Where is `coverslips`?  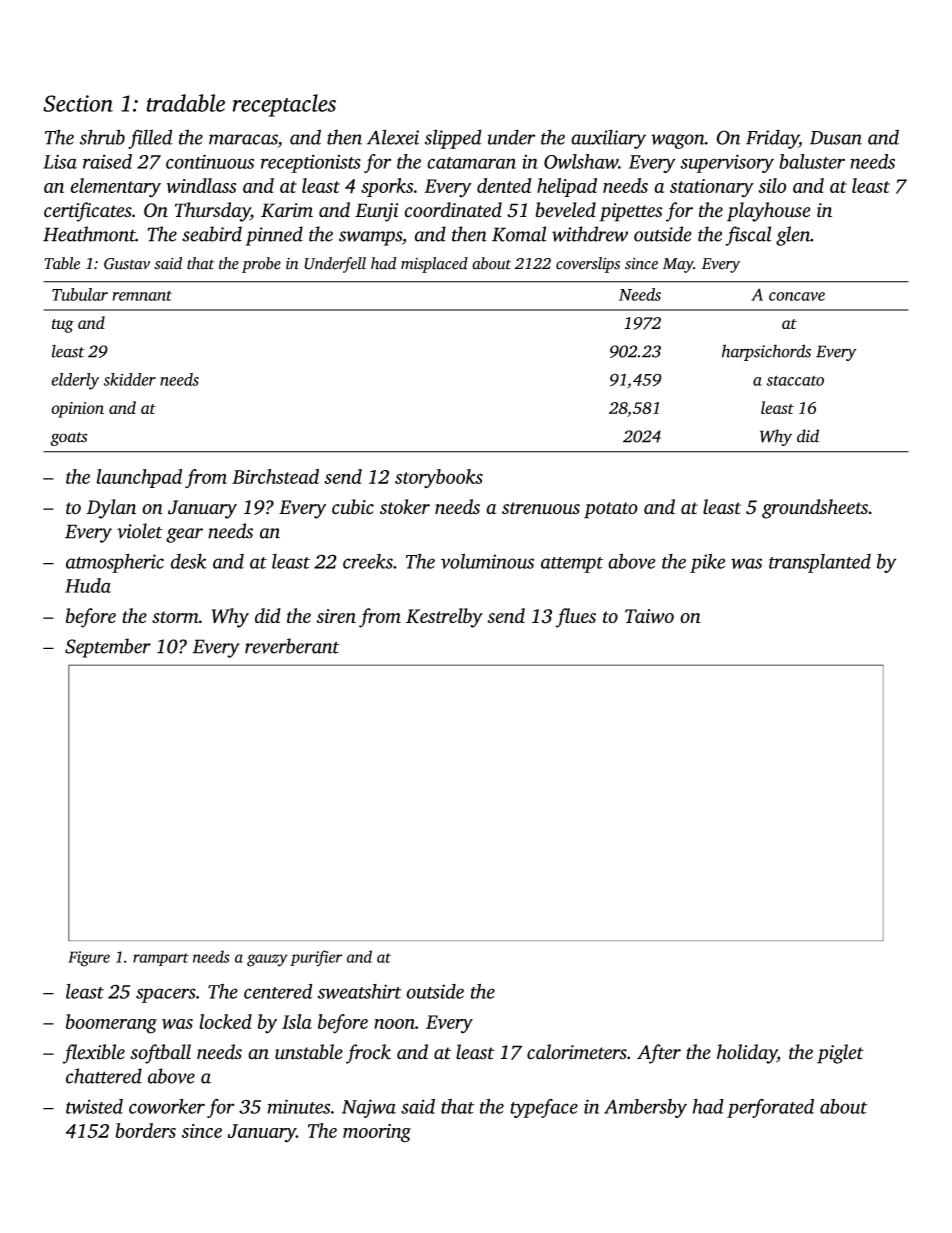 coverslips is located at coordinates (588, 265).
